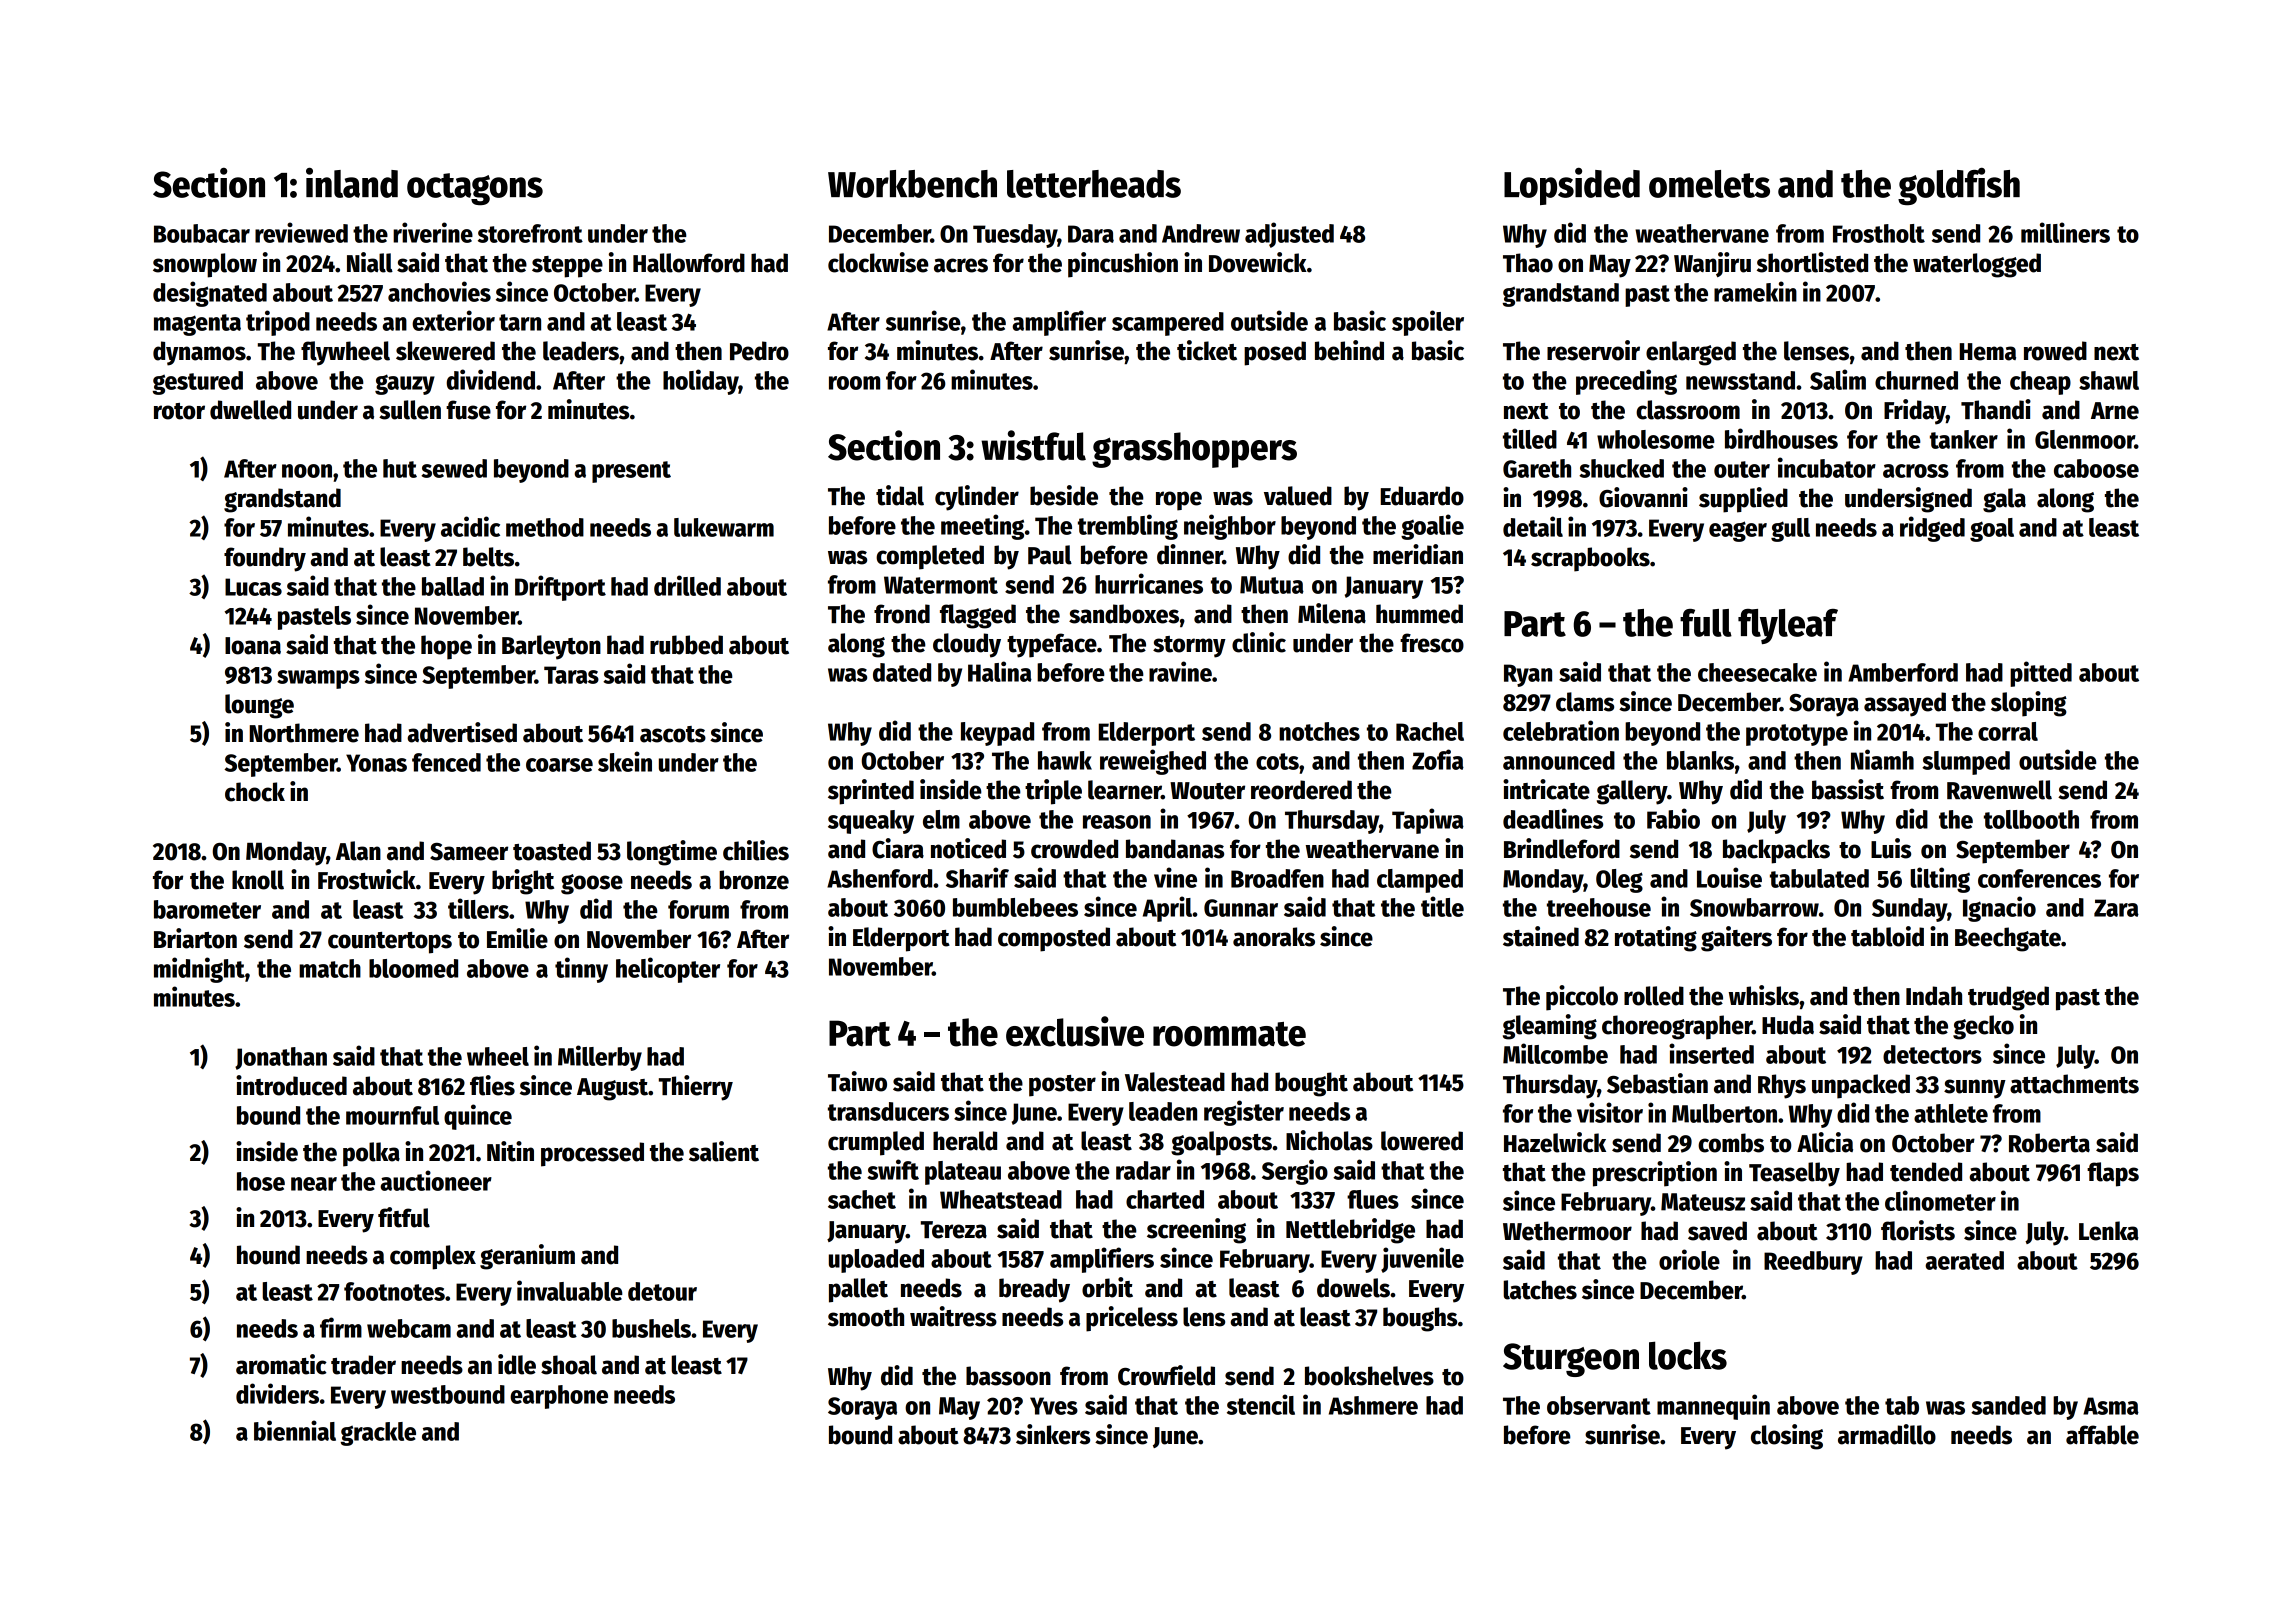 The image size is (2292, 1620). I want to click on Ravenwell, so click(1999, 790).
